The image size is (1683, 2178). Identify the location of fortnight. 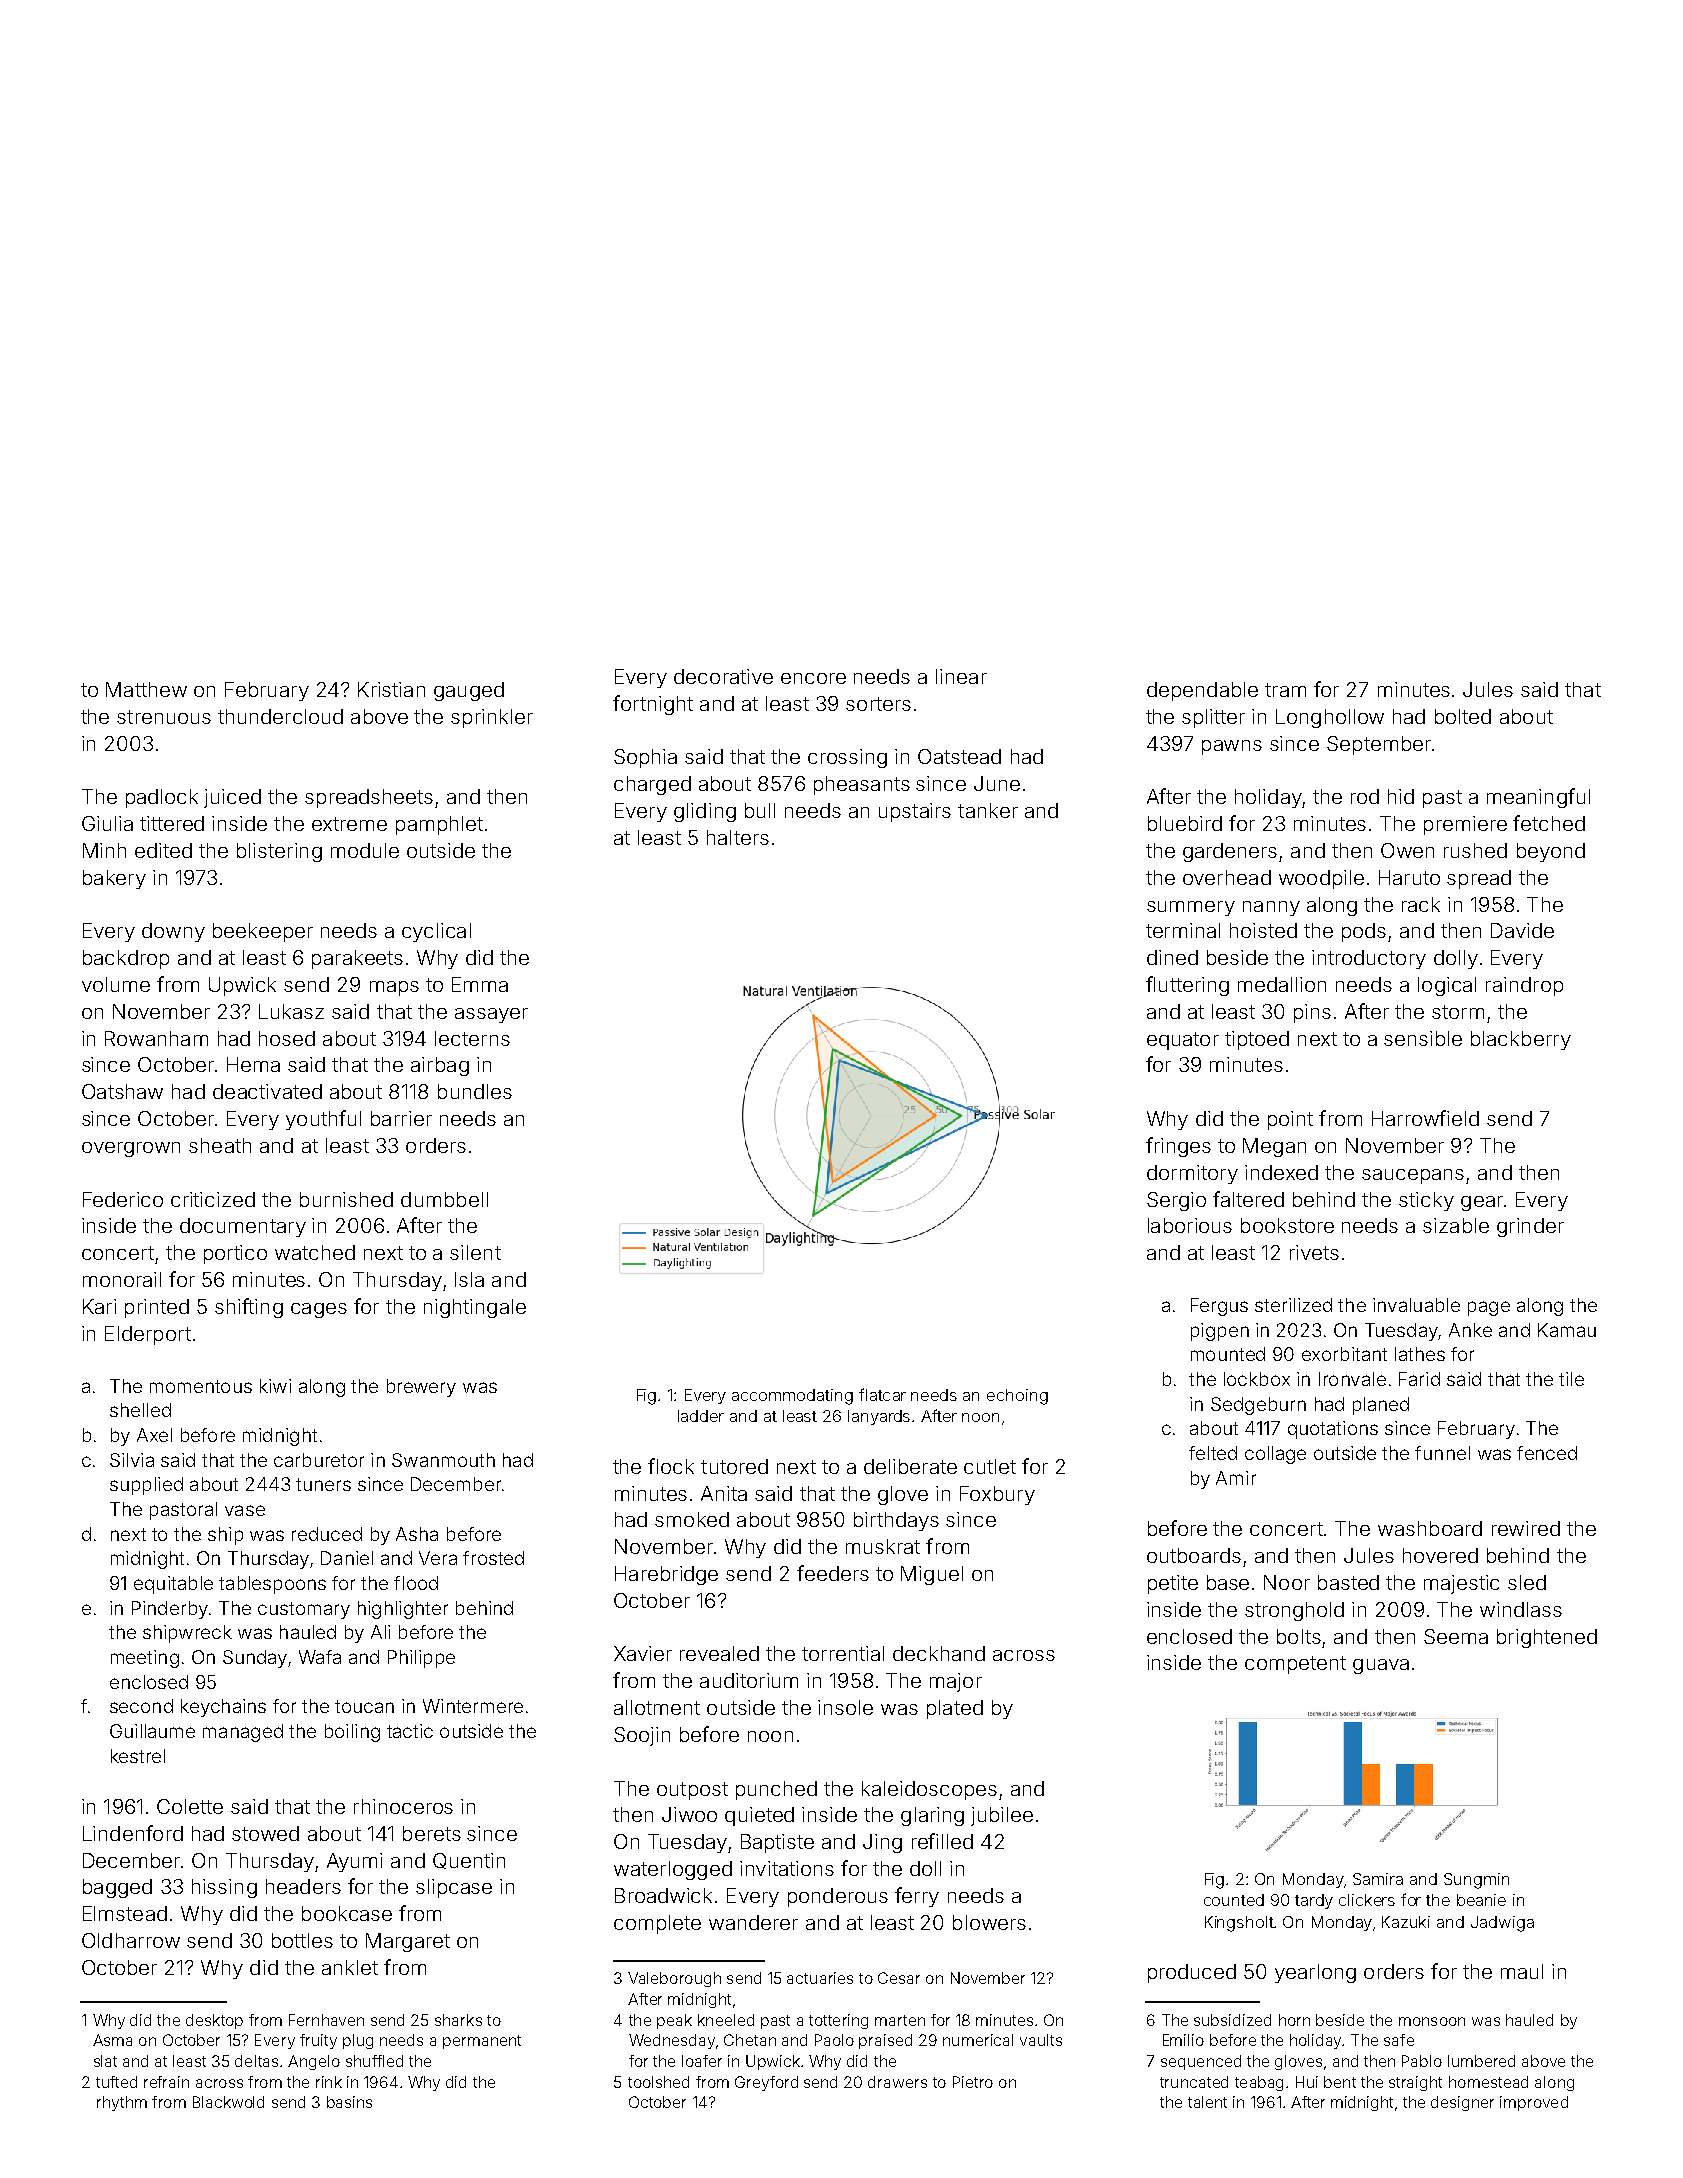
(653, 705).
